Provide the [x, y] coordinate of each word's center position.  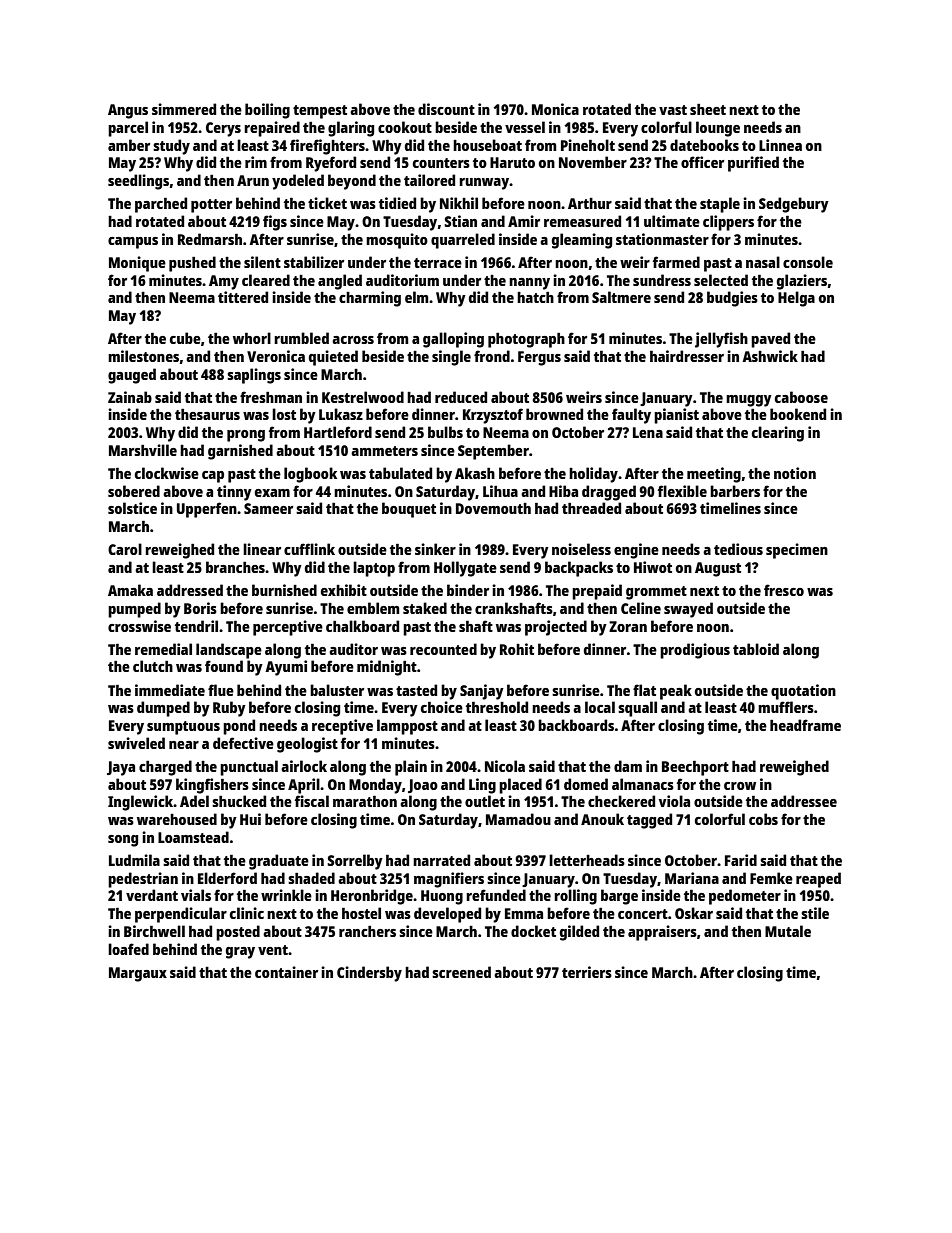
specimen [797, 551]
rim [256, 162]
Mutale [788, 931]
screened [461, 972]
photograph [526, 340]
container [286, 972]
